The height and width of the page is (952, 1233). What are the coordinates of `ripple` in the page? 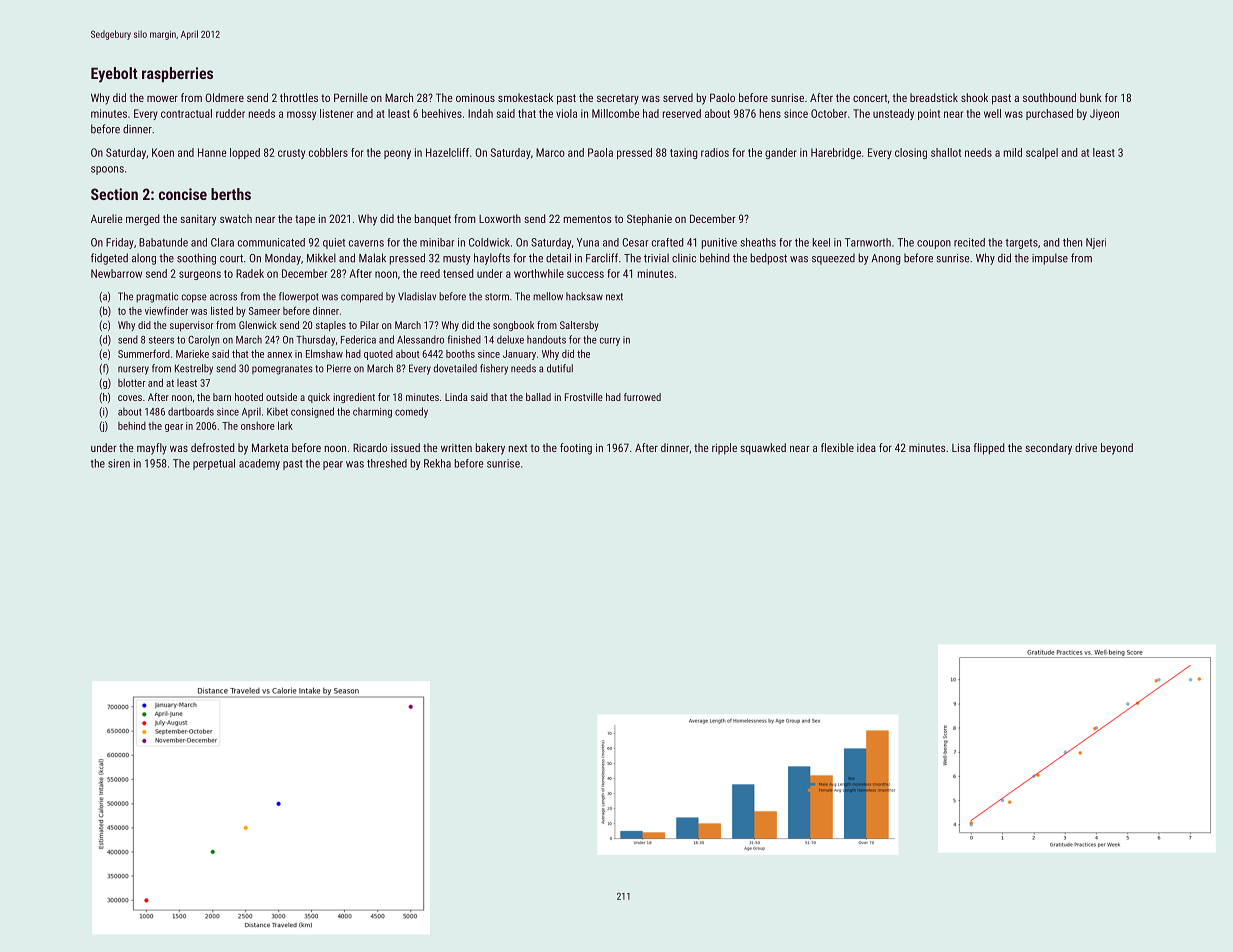 It's located at (724, 449).
